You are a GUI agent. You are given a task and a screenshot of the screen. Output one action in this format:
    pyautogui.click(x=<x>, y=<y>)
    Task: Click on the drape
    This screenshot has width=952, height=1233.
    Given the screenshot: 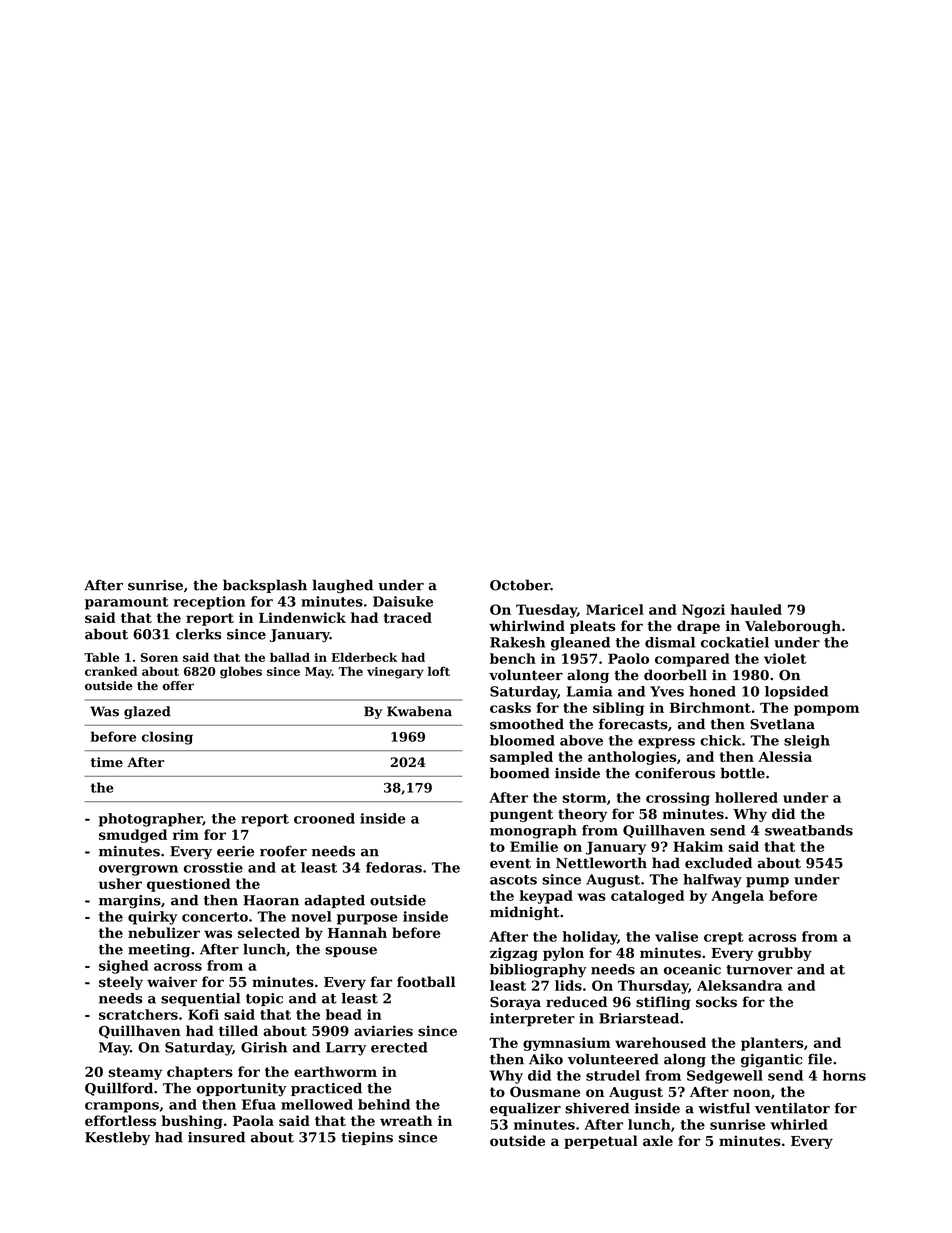 What is the action you would take?
    pyautogui.click(x=698, y=627)
